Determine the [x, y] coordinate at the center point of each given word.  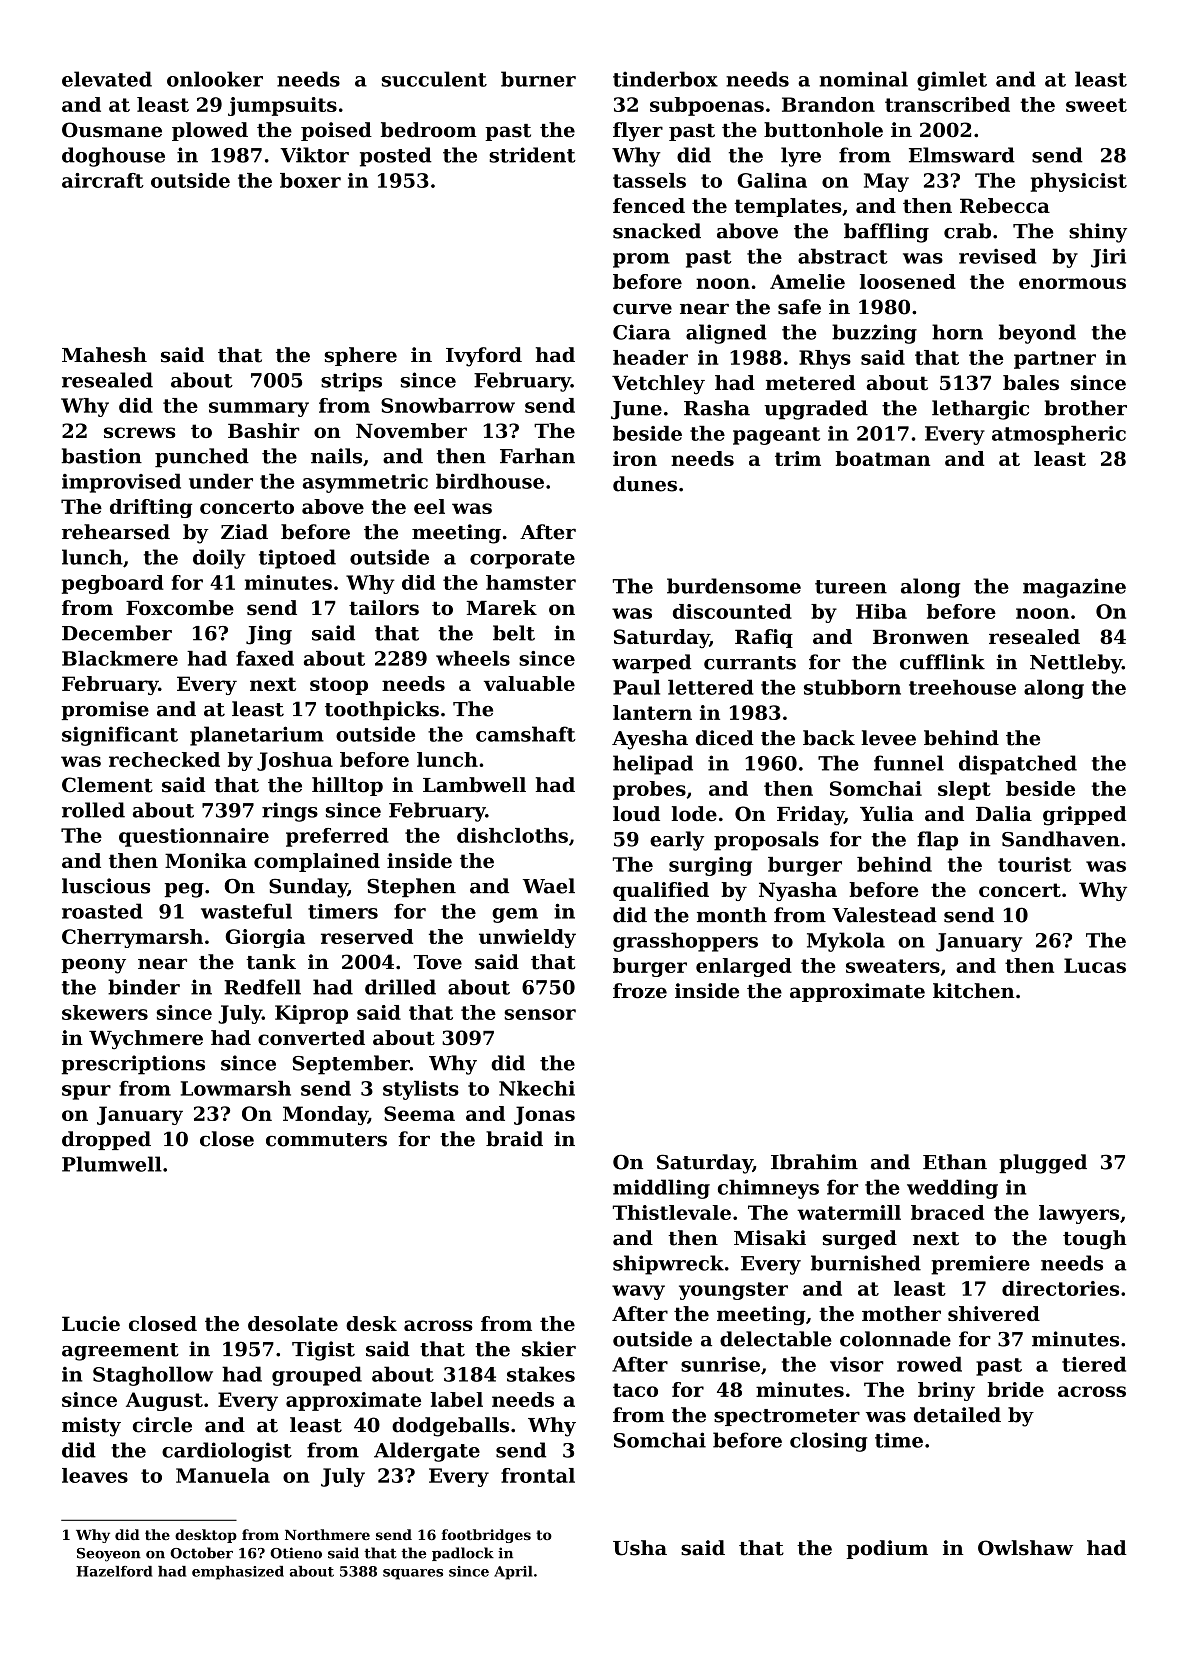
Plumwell [112, 1164]
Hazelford [114, 1571]
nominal [864, 79]
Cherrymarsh [132, 938]
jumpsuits [282, 106]
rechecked [164, 759]
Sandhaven [1061, 839]
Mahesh [104, 355]
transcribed [947, 104]
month [732, 915]
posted [396, 157]
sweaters [893, 966]
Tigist [323, 1351]
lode [694, 814]
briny [946, 1391]
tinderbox [665, 79]
